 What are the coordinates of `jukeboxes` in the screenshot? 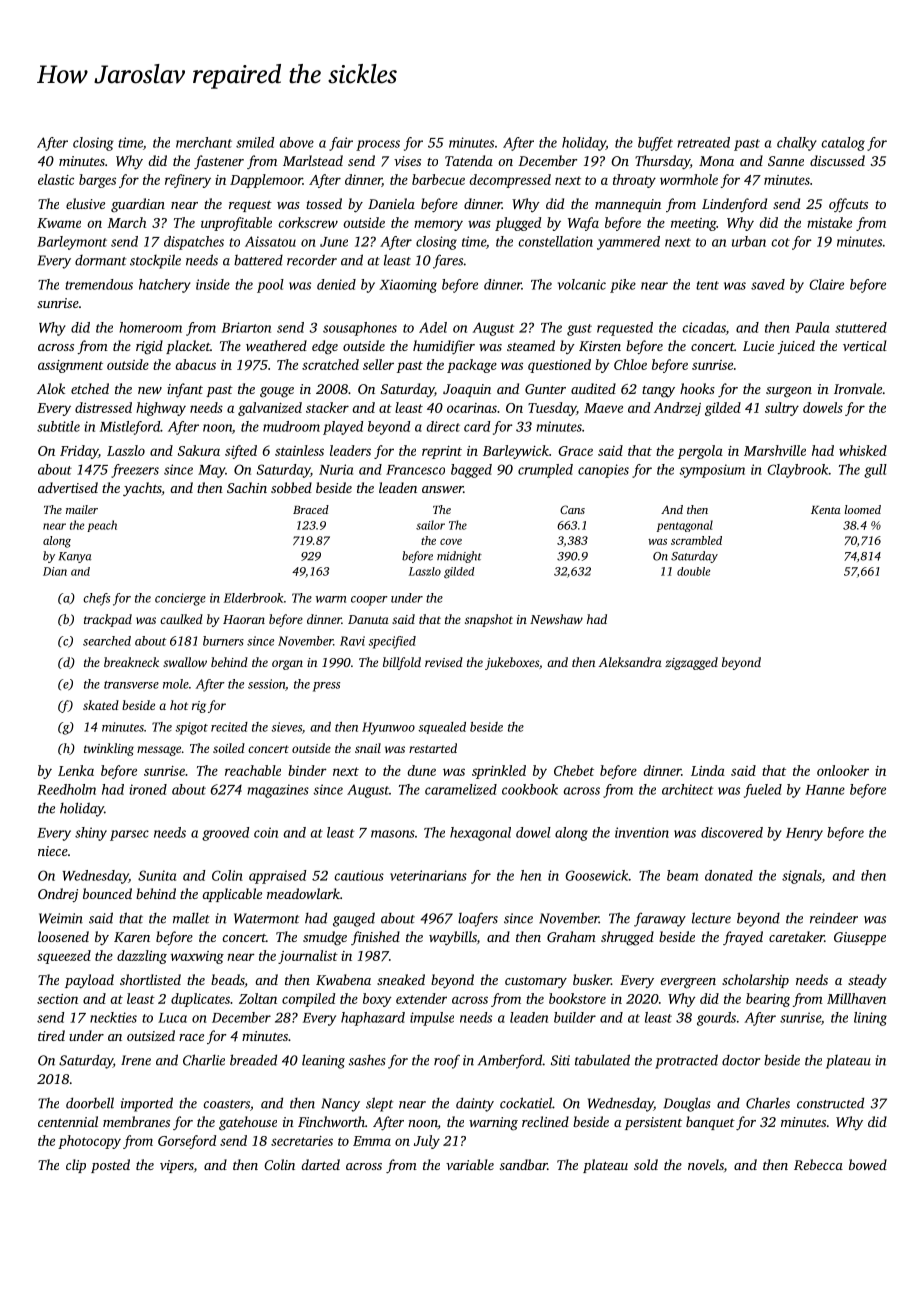 It's located at (512, 663).
